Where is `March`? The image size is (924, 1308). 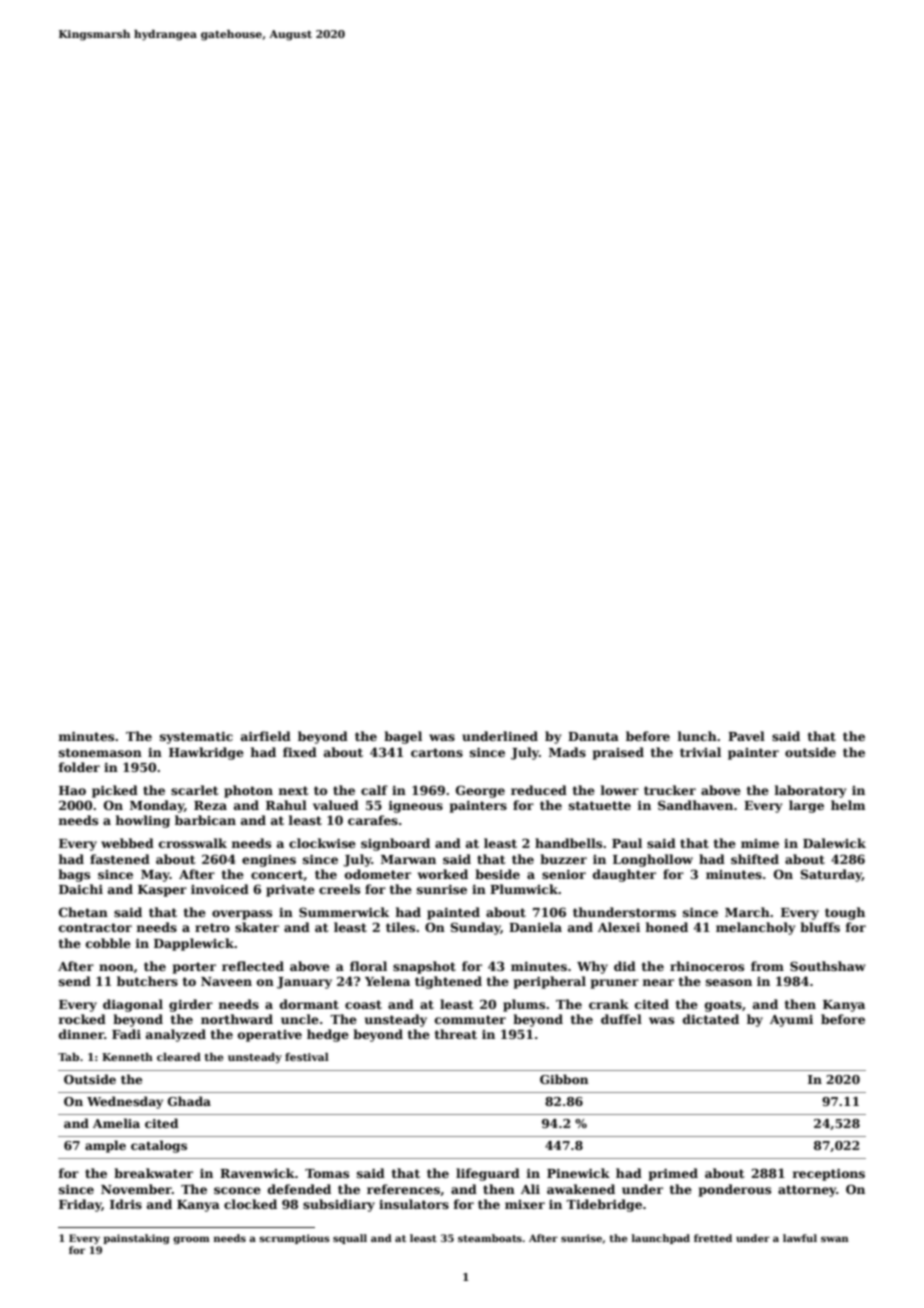 March is located at coordinates (747, 912).
